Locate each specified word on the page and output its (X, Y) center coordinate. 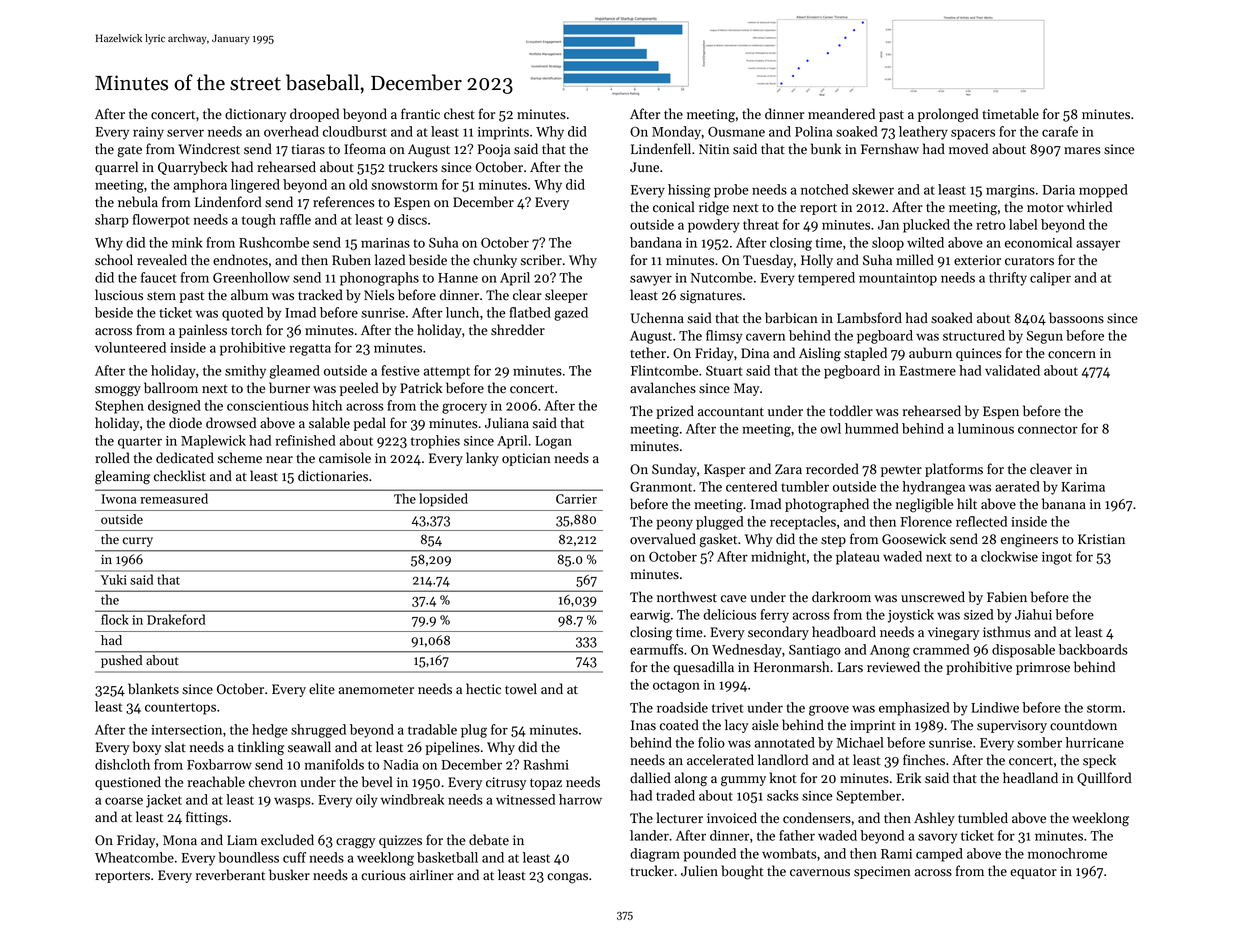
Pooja (494, 150)
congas (567, 878)
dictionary (255, 115)
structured (974, 335)
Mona (180, 840)
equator (1033, 873)
